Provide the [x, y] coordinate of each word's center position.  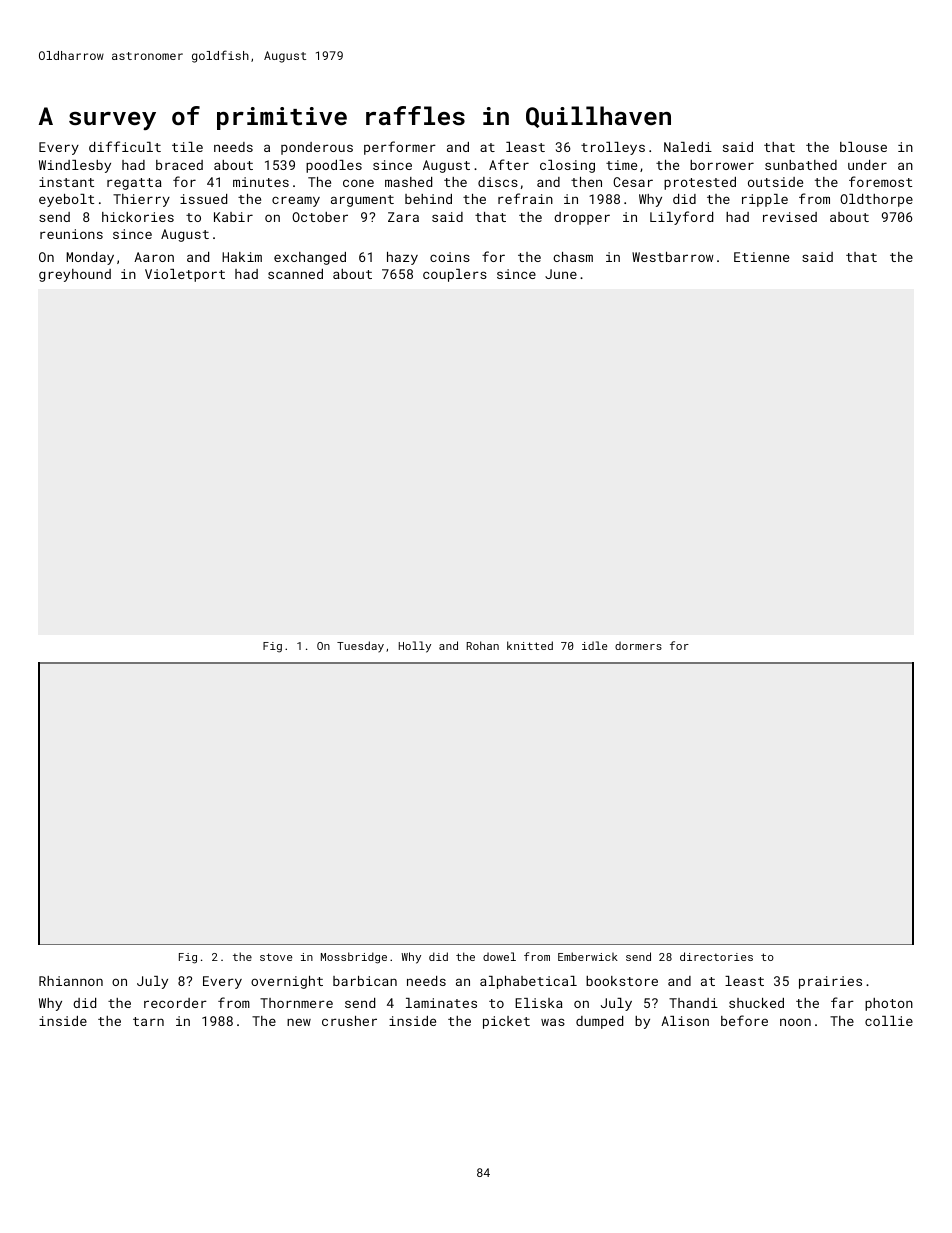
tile [187, 147]
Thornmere [296, 1003]
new [299, 1022]
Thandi [693, 1003]
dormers [638, 645]
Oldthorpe [876, 200]
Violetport [185, 275]
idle [594, 645]
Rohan [483, 645]
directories [716, 956]
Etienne [761, 257]
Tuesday [360, 647]
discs [498, 182]
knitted [530, 645]
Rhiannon [71, 981]
